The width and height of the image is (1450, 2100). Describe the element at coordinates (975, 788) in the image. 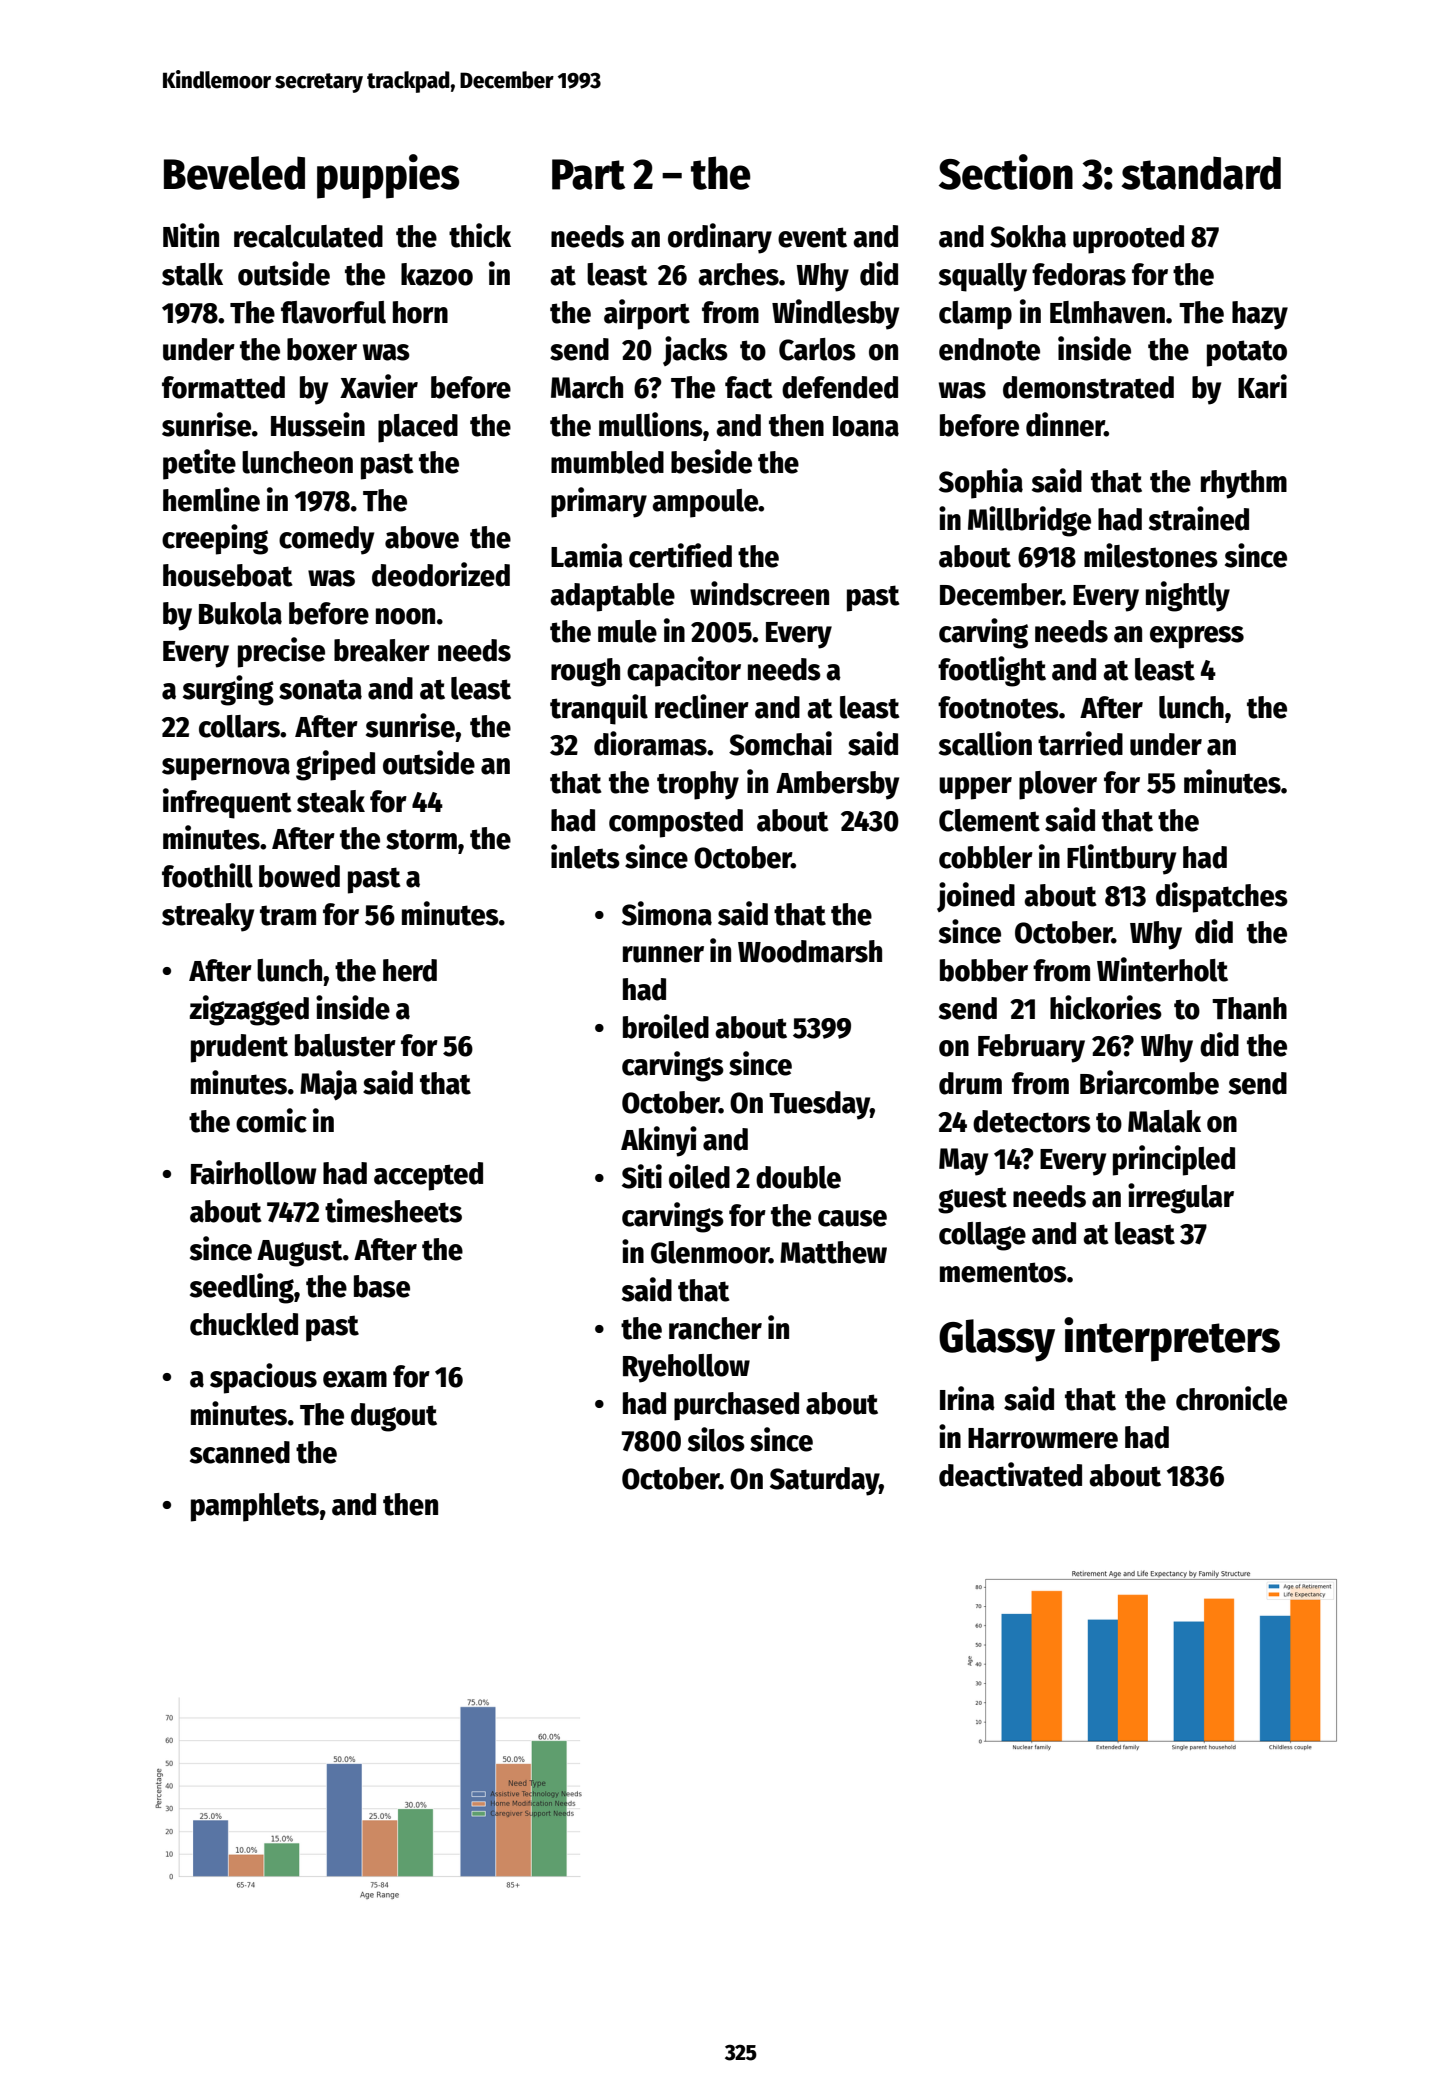

I see `upper` at that location.
